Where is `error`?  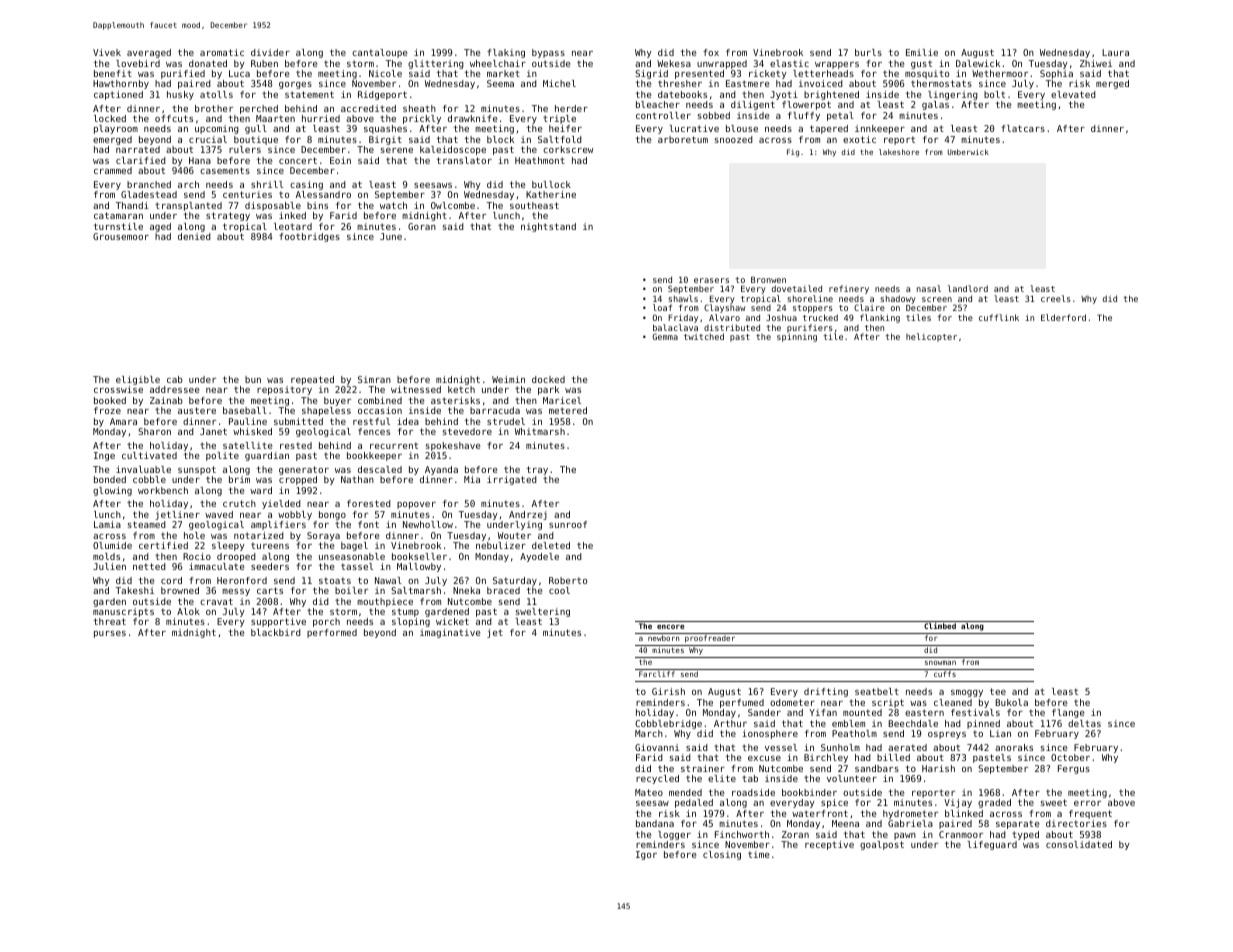 error is located at coordinates (1087, 803).
